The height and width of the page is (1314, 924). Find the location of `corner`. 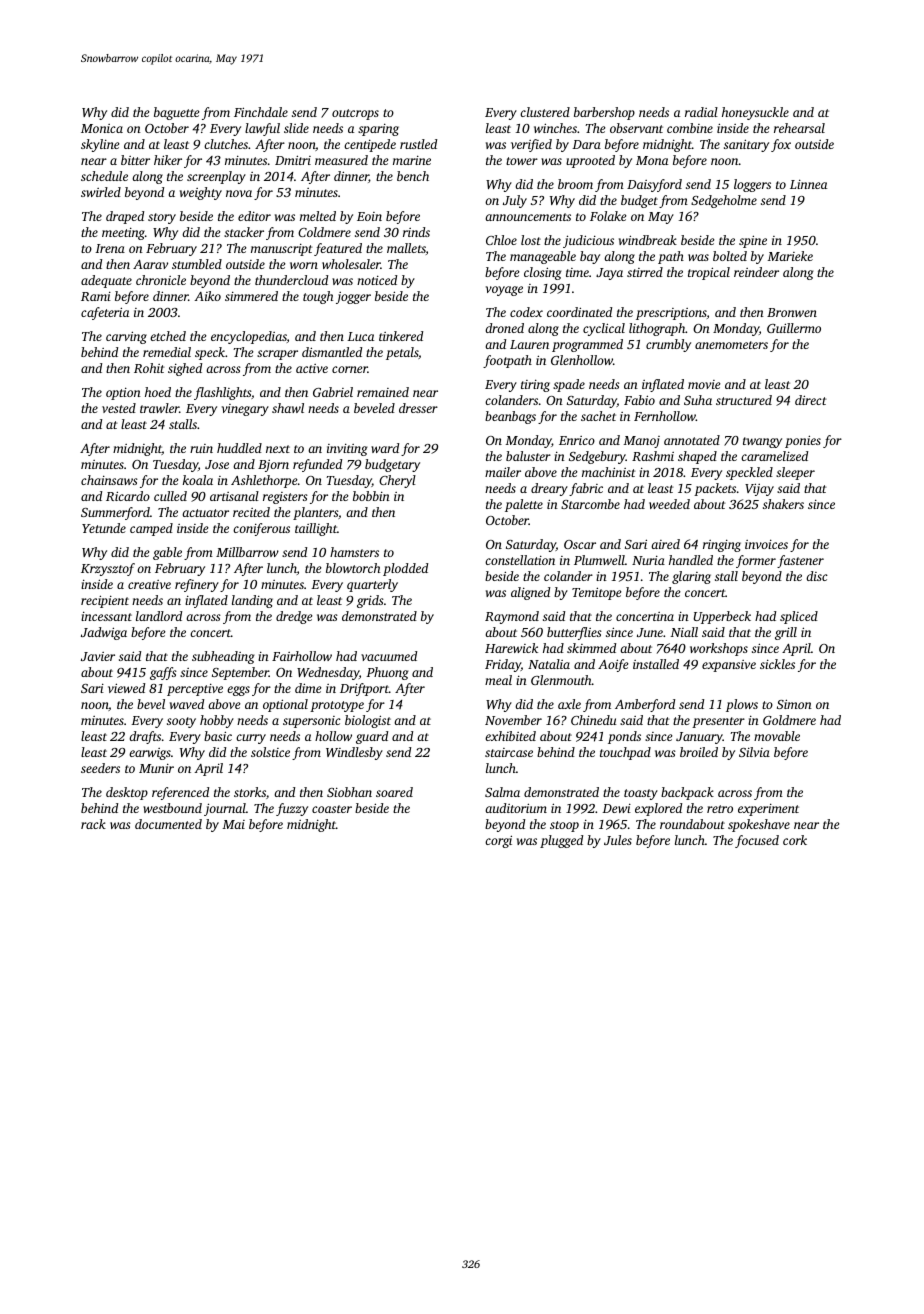

corner is located at coordinates (350, 369).
